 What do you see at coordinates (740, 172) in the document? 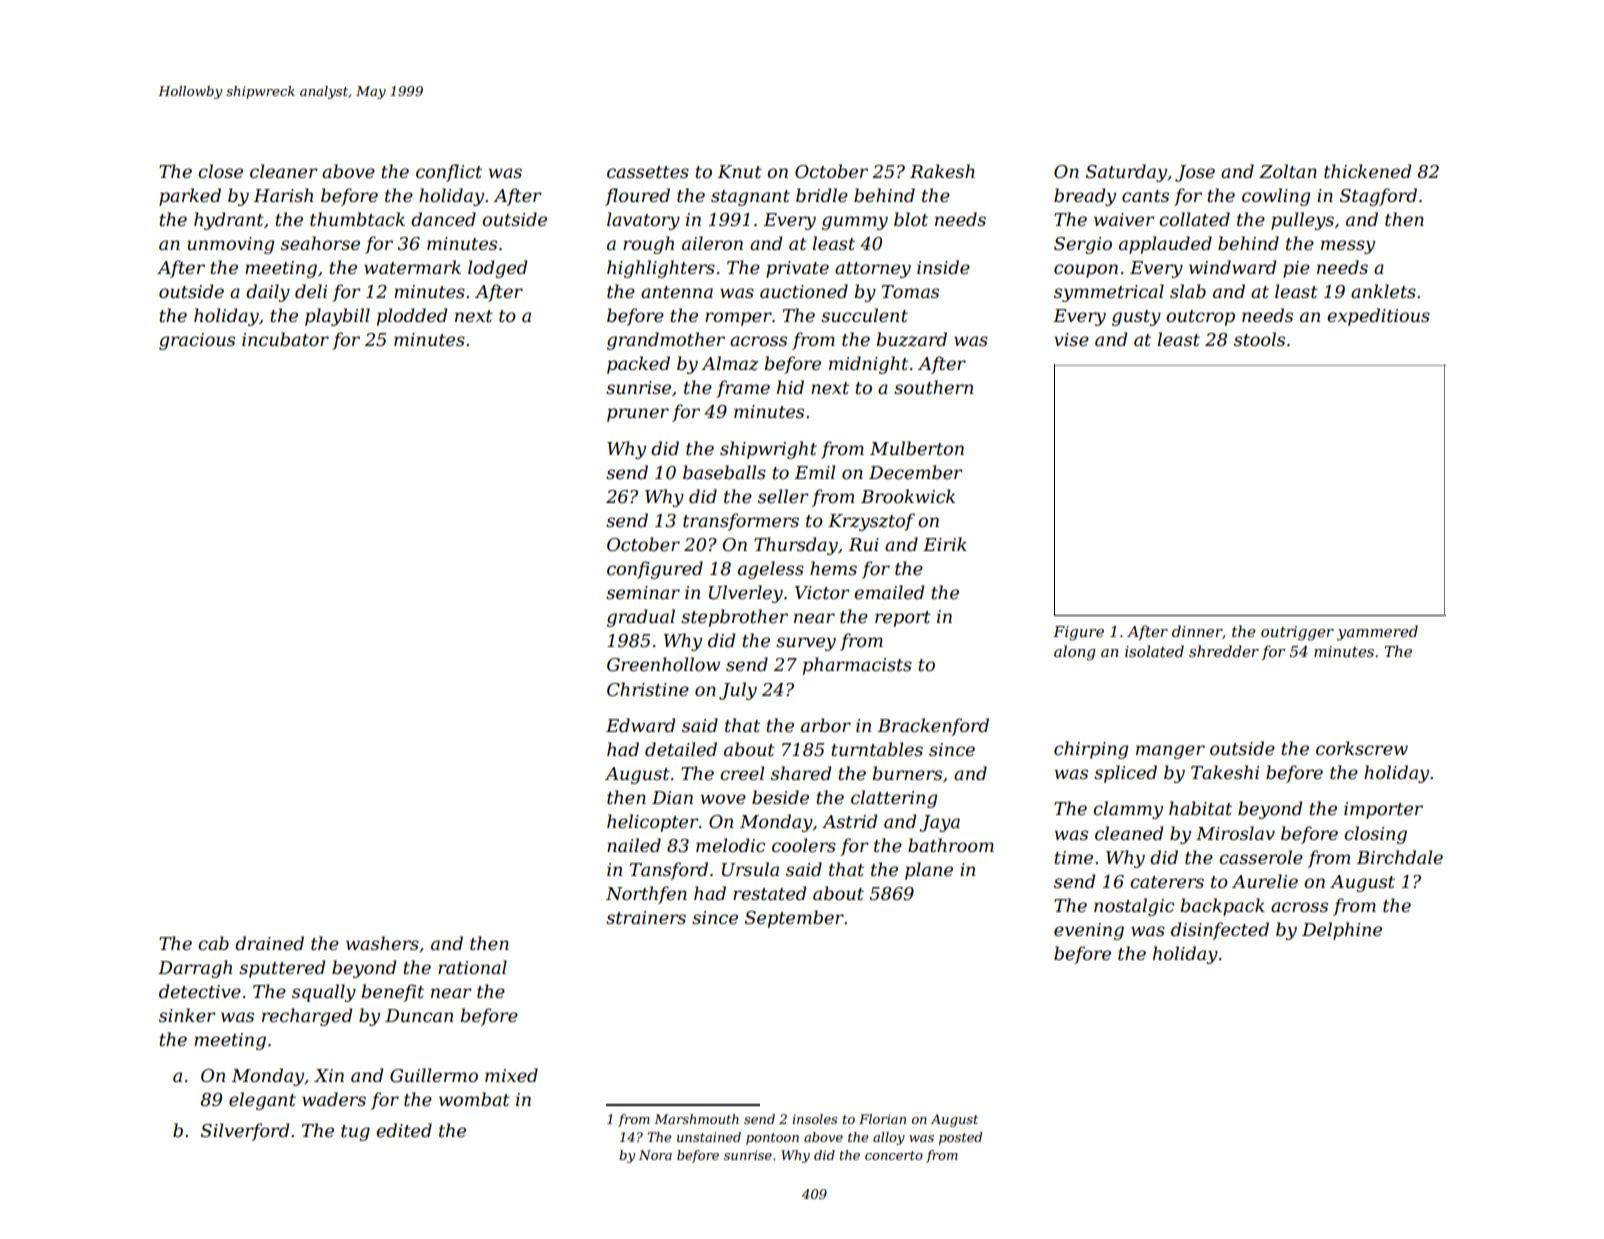
I see `Knut` at bounding box center [740, 172].
